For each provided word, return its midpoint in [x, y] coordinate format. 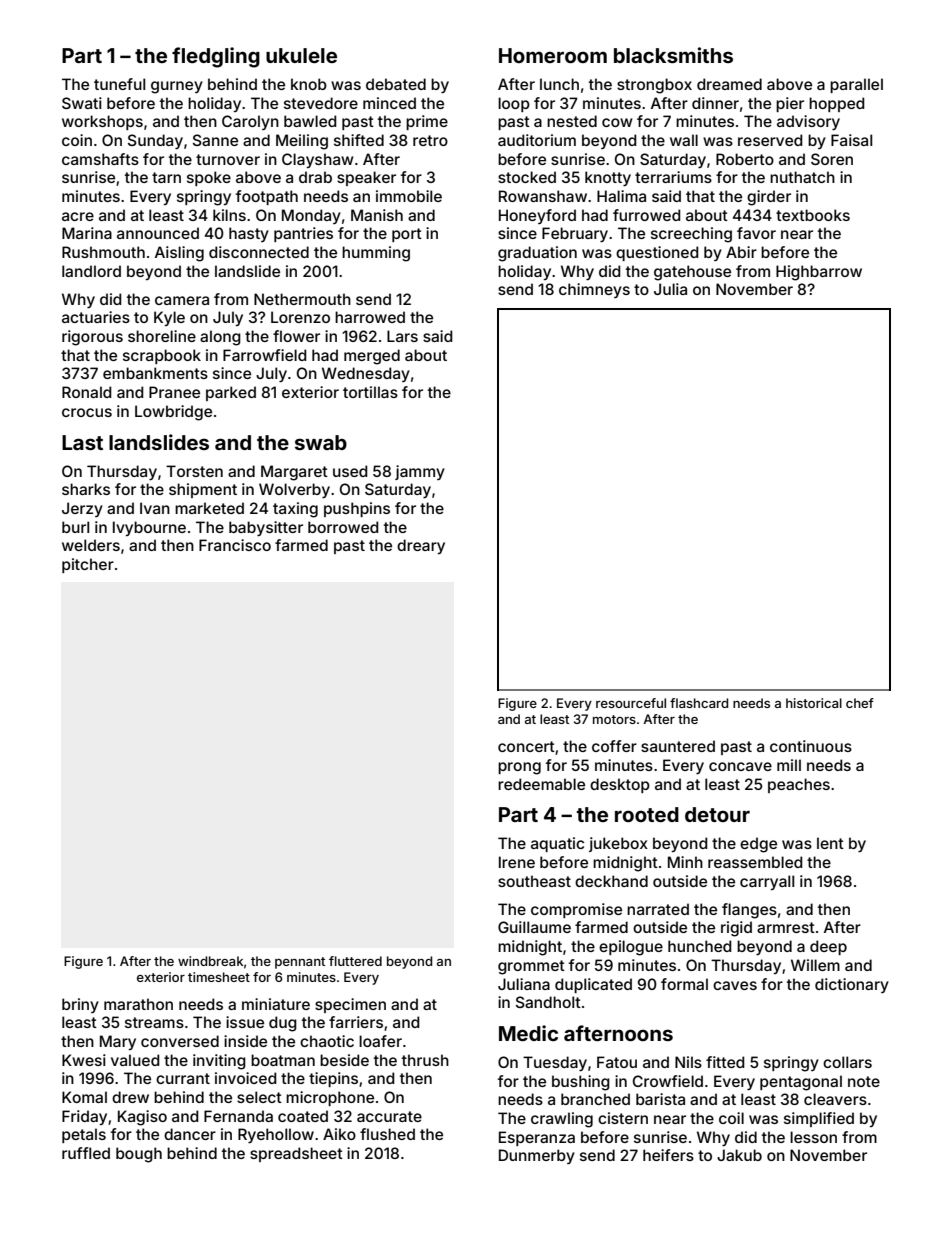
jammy [420, 472]
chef [860, 703]
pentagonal [801, 1083]
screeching [691, 235]
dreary [421, 546]
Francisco [235, 545]
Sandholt [548, 1002]
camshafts [100, 159]
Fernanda [238, 1116]
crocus [87, 412]
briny [80, 1005]
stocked [527, 177]
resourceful [631, 703]
